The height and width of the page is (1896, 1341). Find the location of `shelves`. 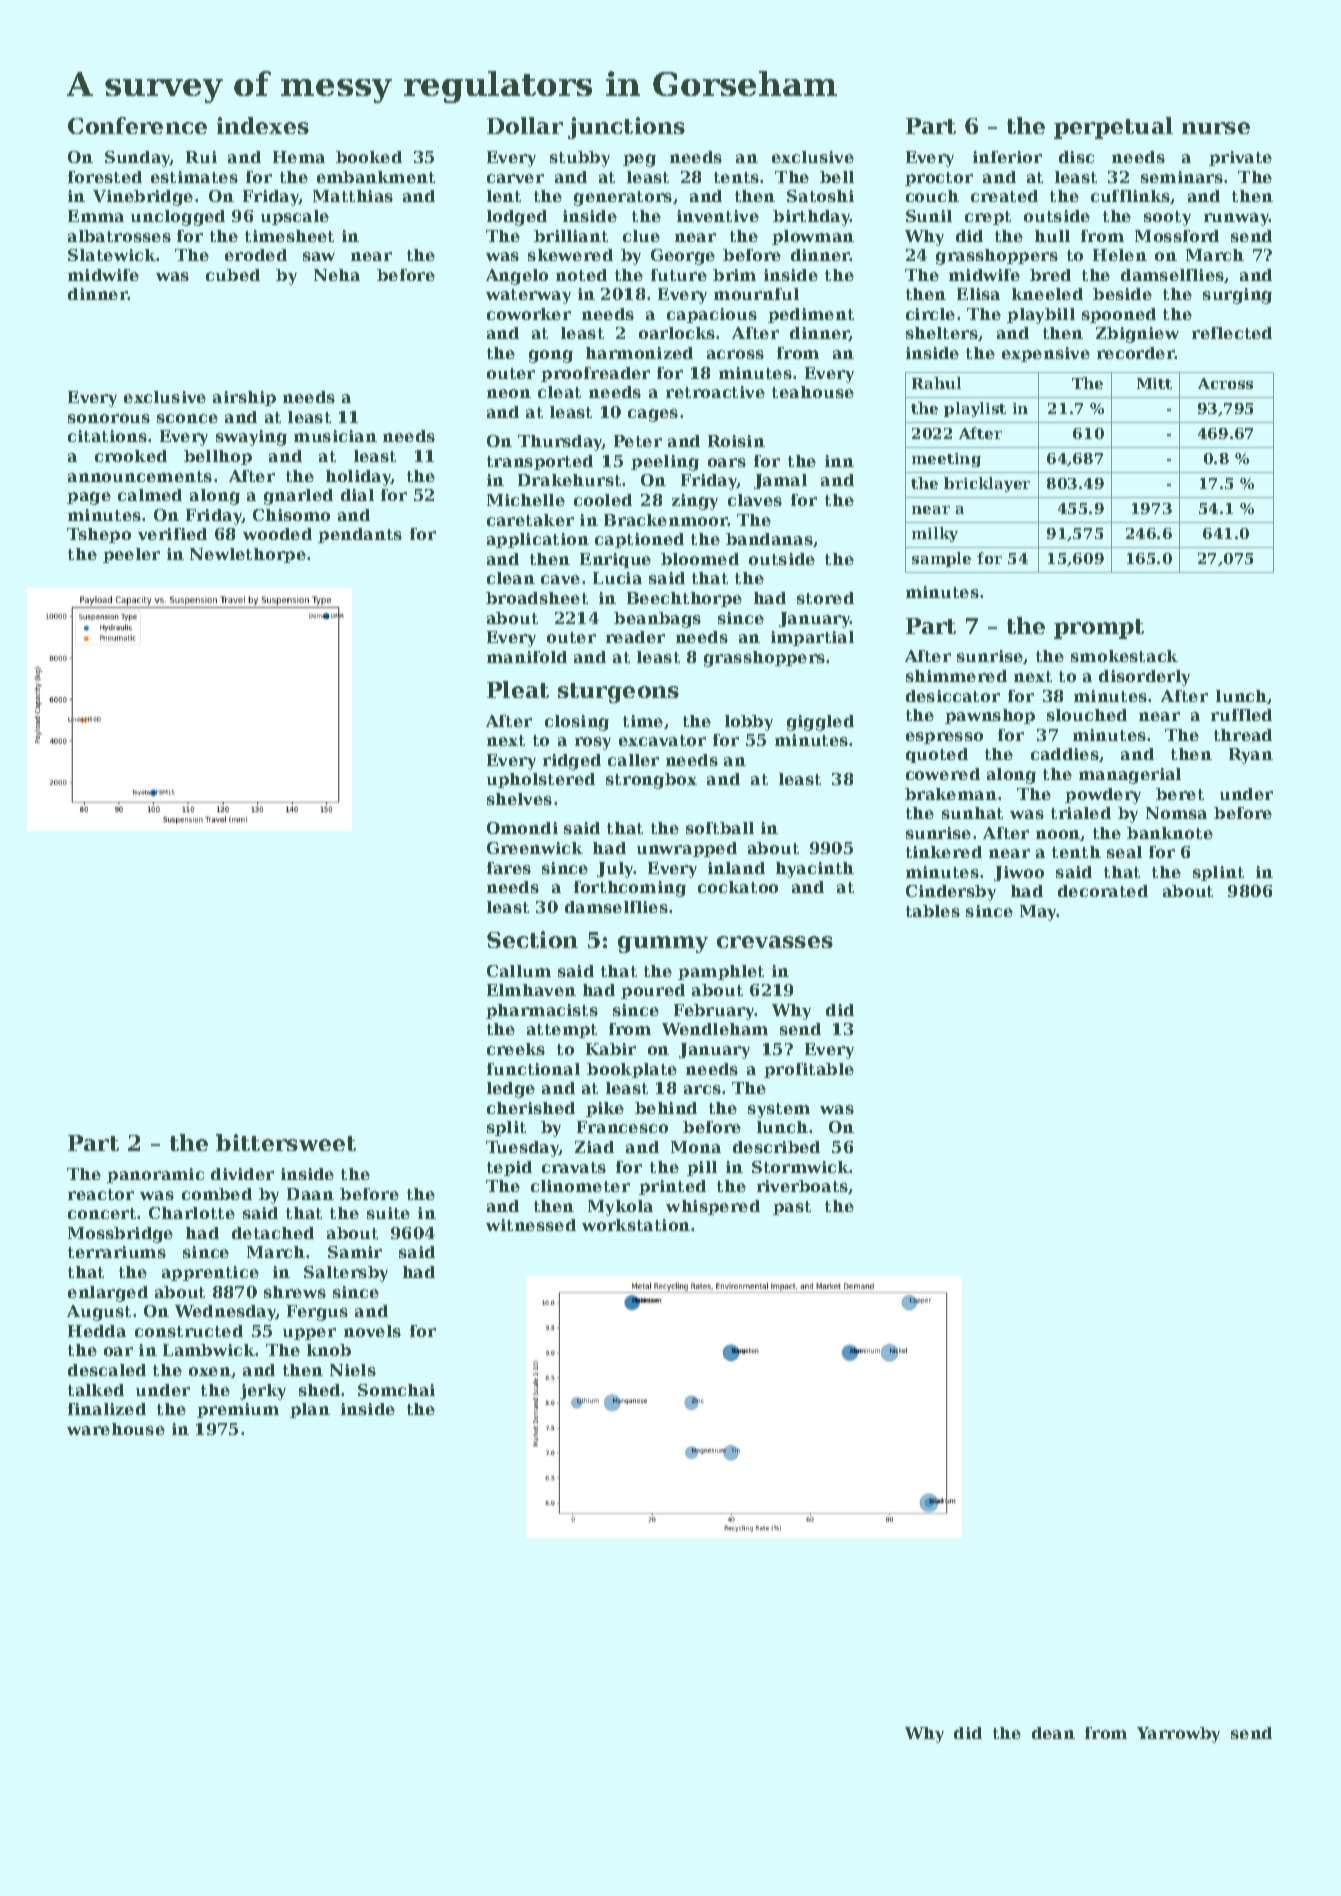

shelves is located at coordinates (519, 799).
